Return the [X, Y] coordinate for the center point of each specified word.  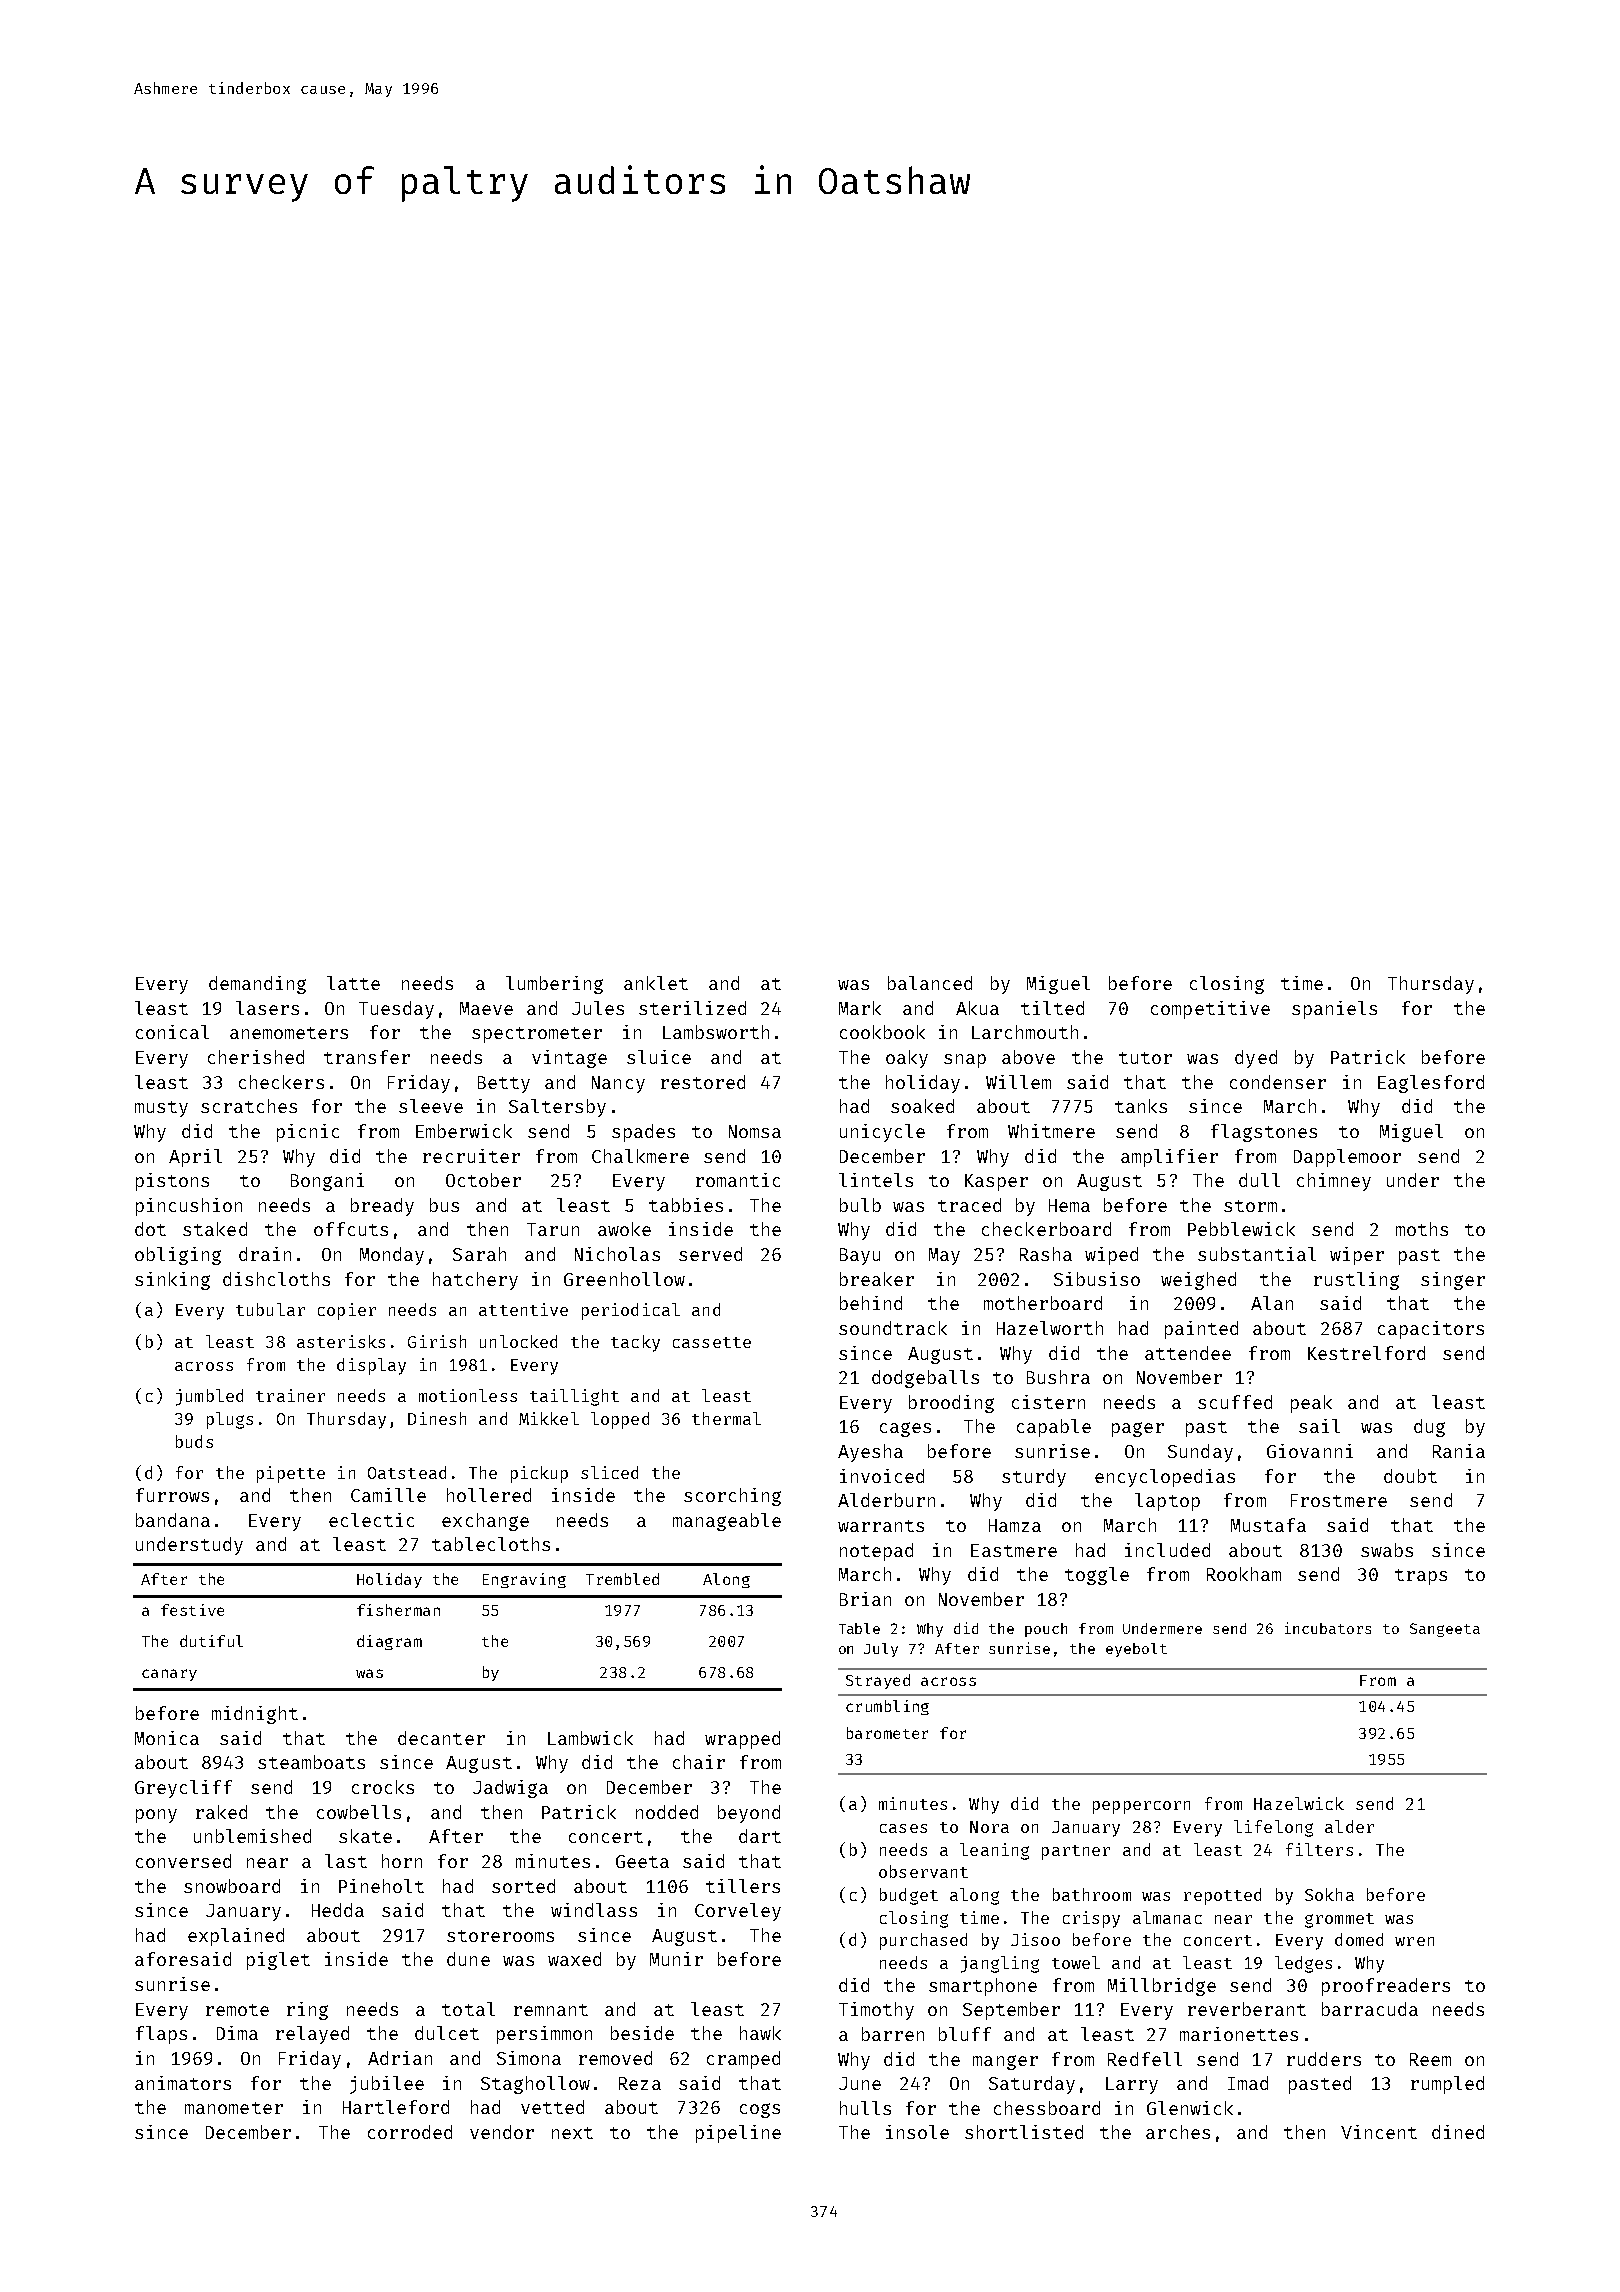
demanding [257, 985]
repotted [1222, 1896]
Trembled [622, 1579]
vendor [502, 2132]
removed [615, 2058]
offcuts [351, 1229]
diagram [389, 1642]
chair [699, 1762]
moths [1422, 1229]
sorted [523, 1886]
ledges [1303, 1964]
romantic [738, 1180]
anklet [656, 983]
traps [1421, 1577]
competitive [1210, 1010]
